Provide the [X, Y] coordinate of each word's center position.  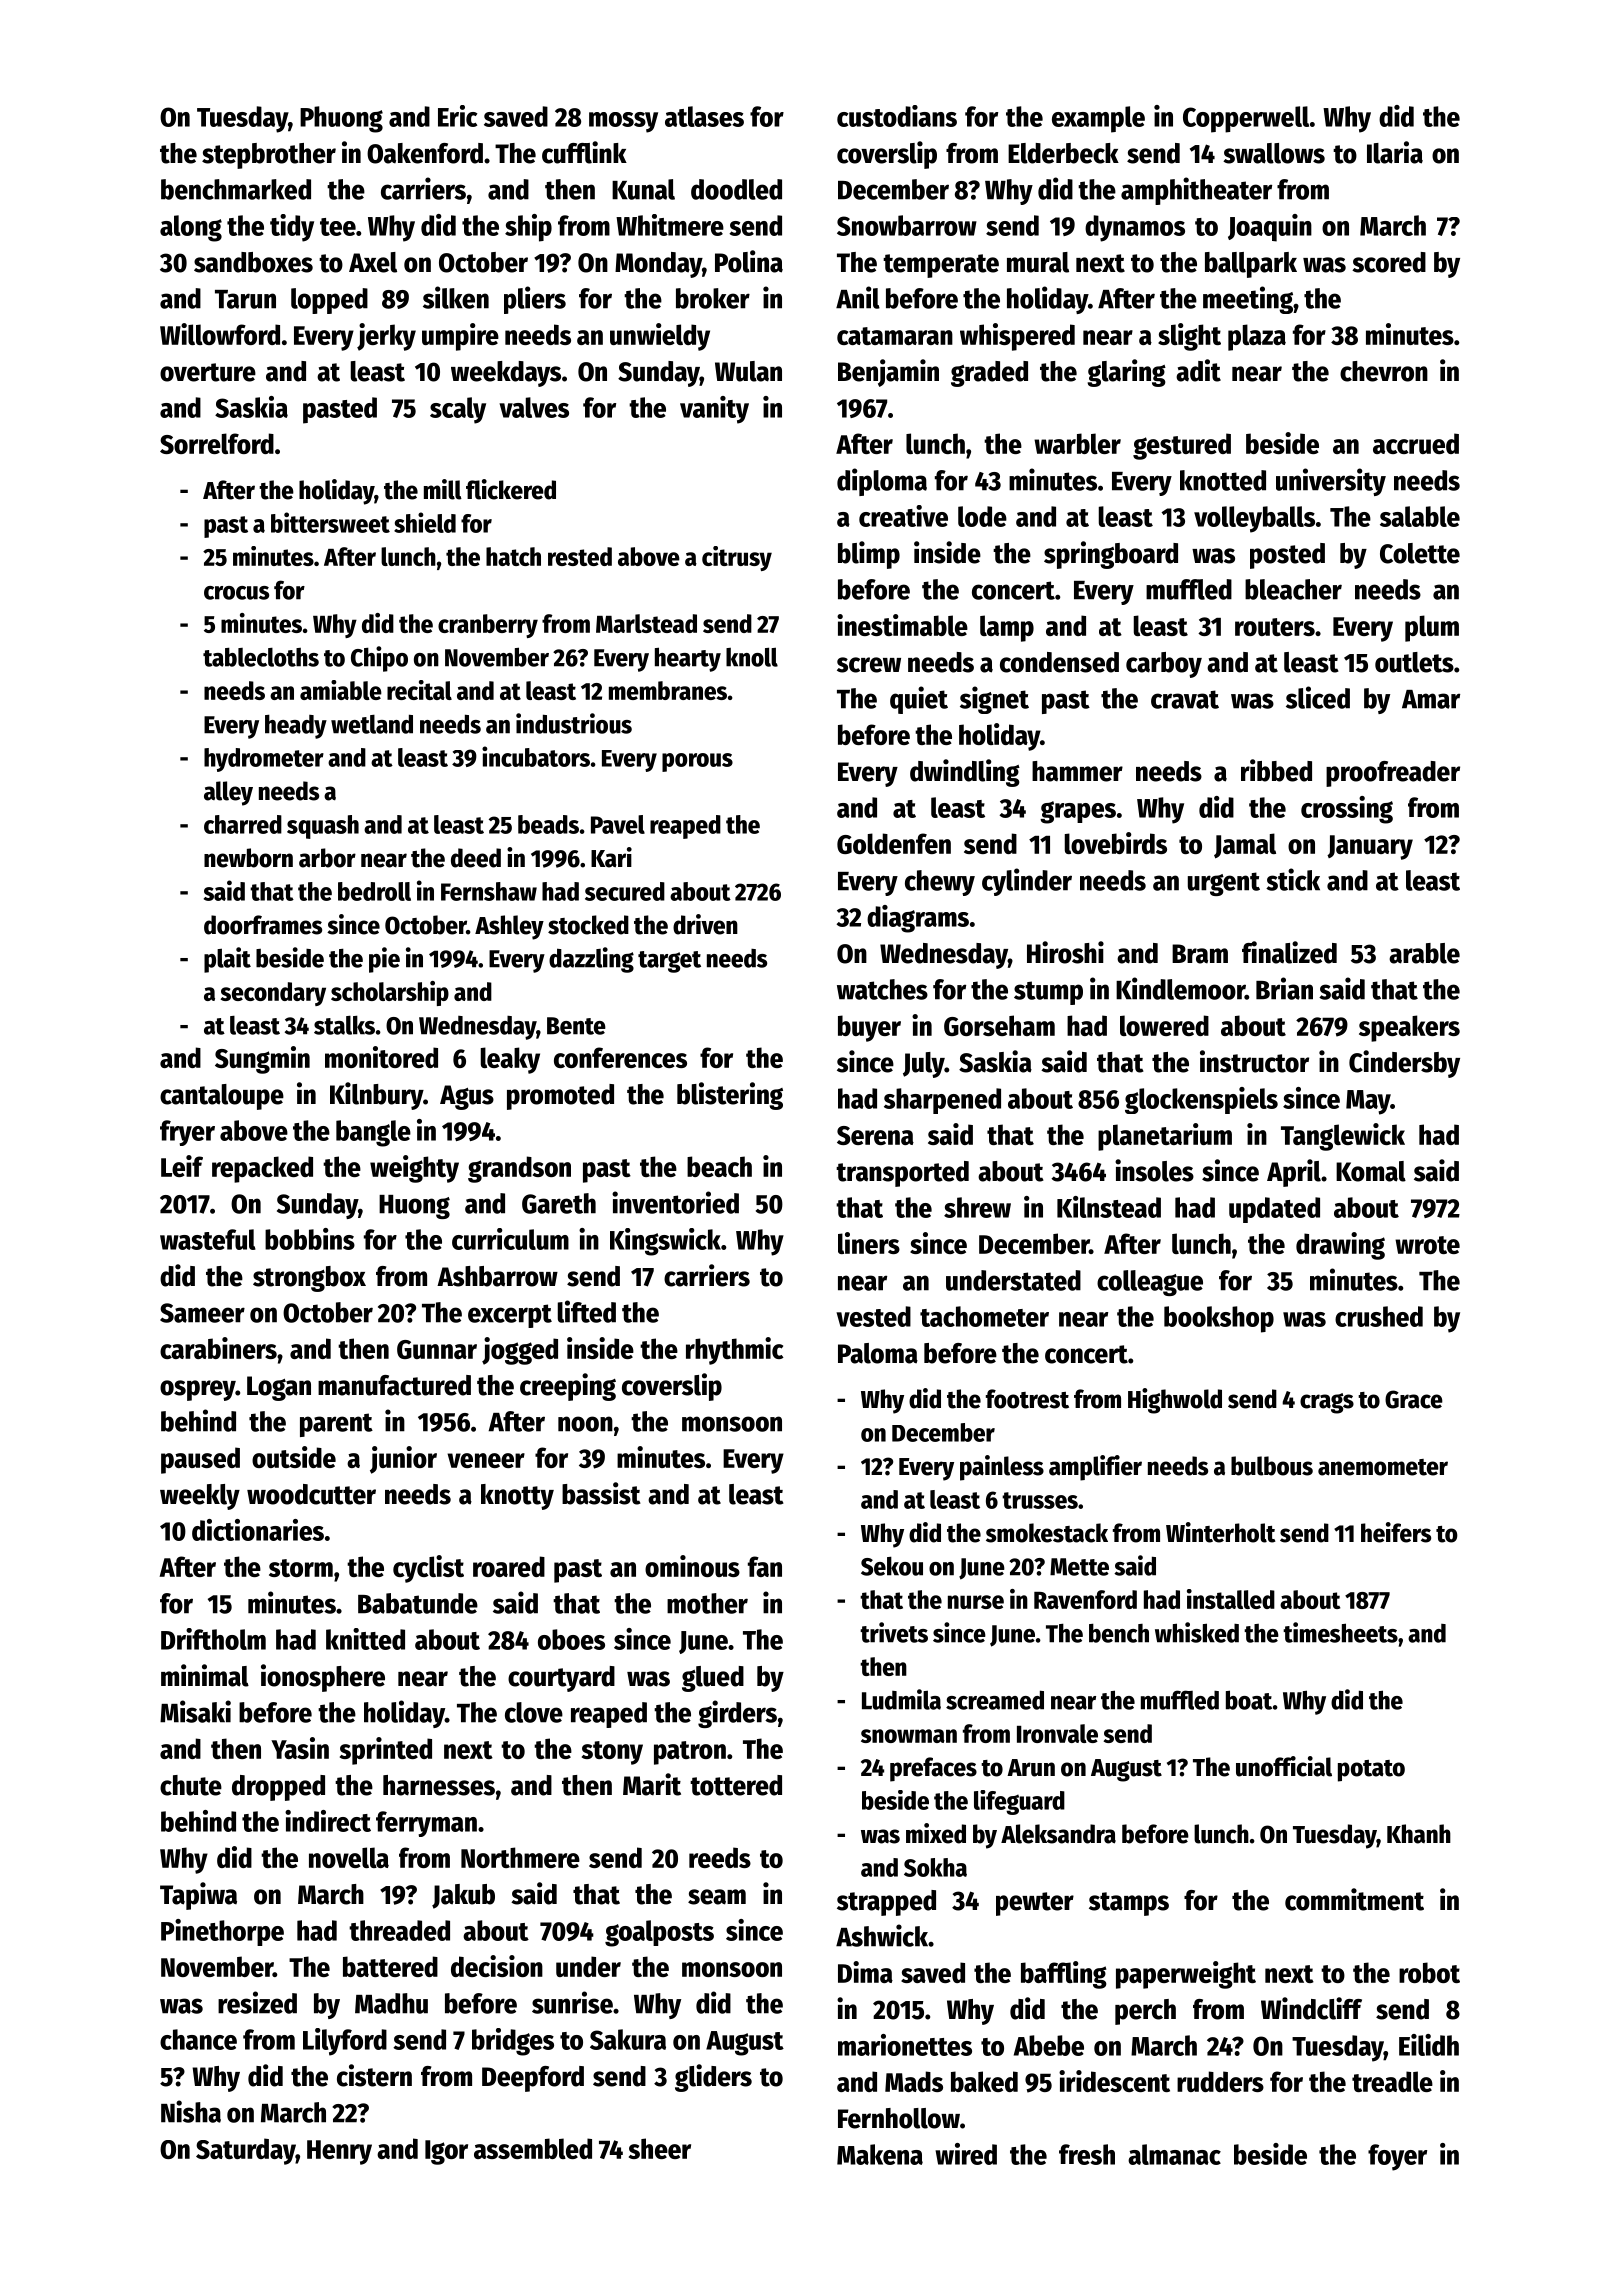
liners [869, 1243]
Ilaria [1395, 152]
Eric [457, 116]
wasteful [208, 1239]
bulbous [1272, 1466]
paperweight [1186, 1975]
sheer [660, 2148]
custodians [897, 116]
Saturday [246, 2151]
